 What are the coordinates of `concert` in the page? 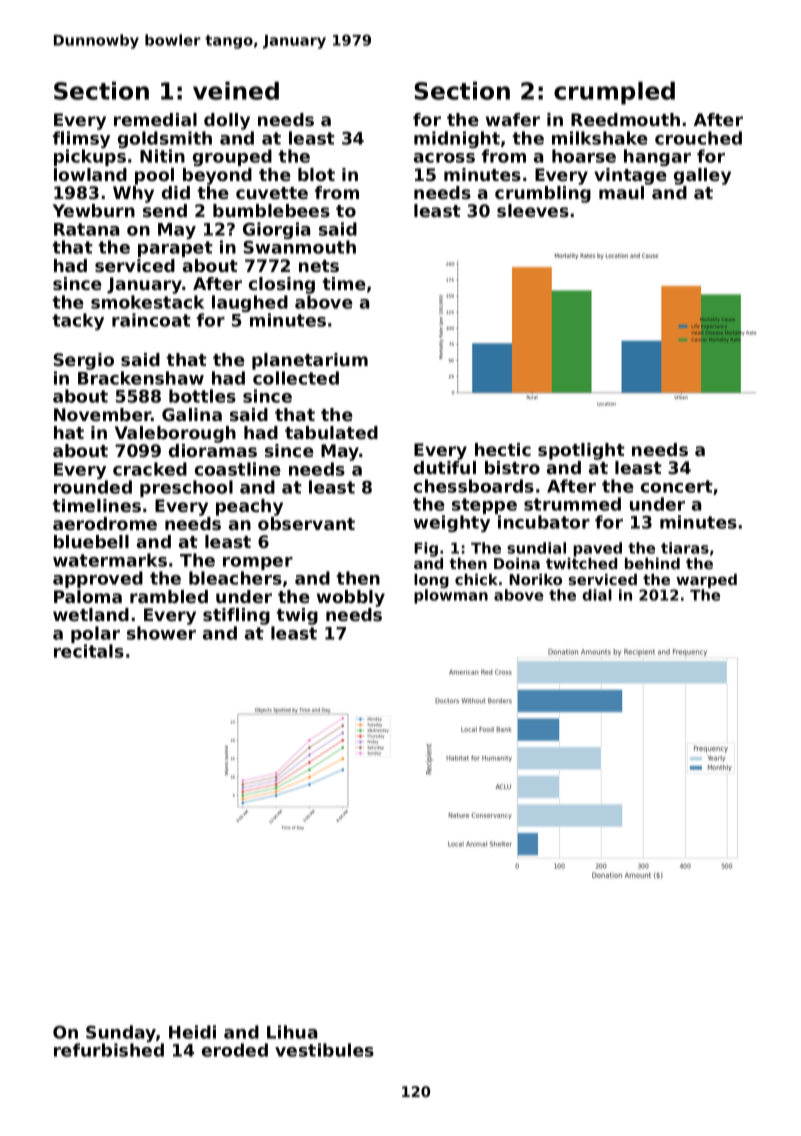 It's located at (677, 486).
